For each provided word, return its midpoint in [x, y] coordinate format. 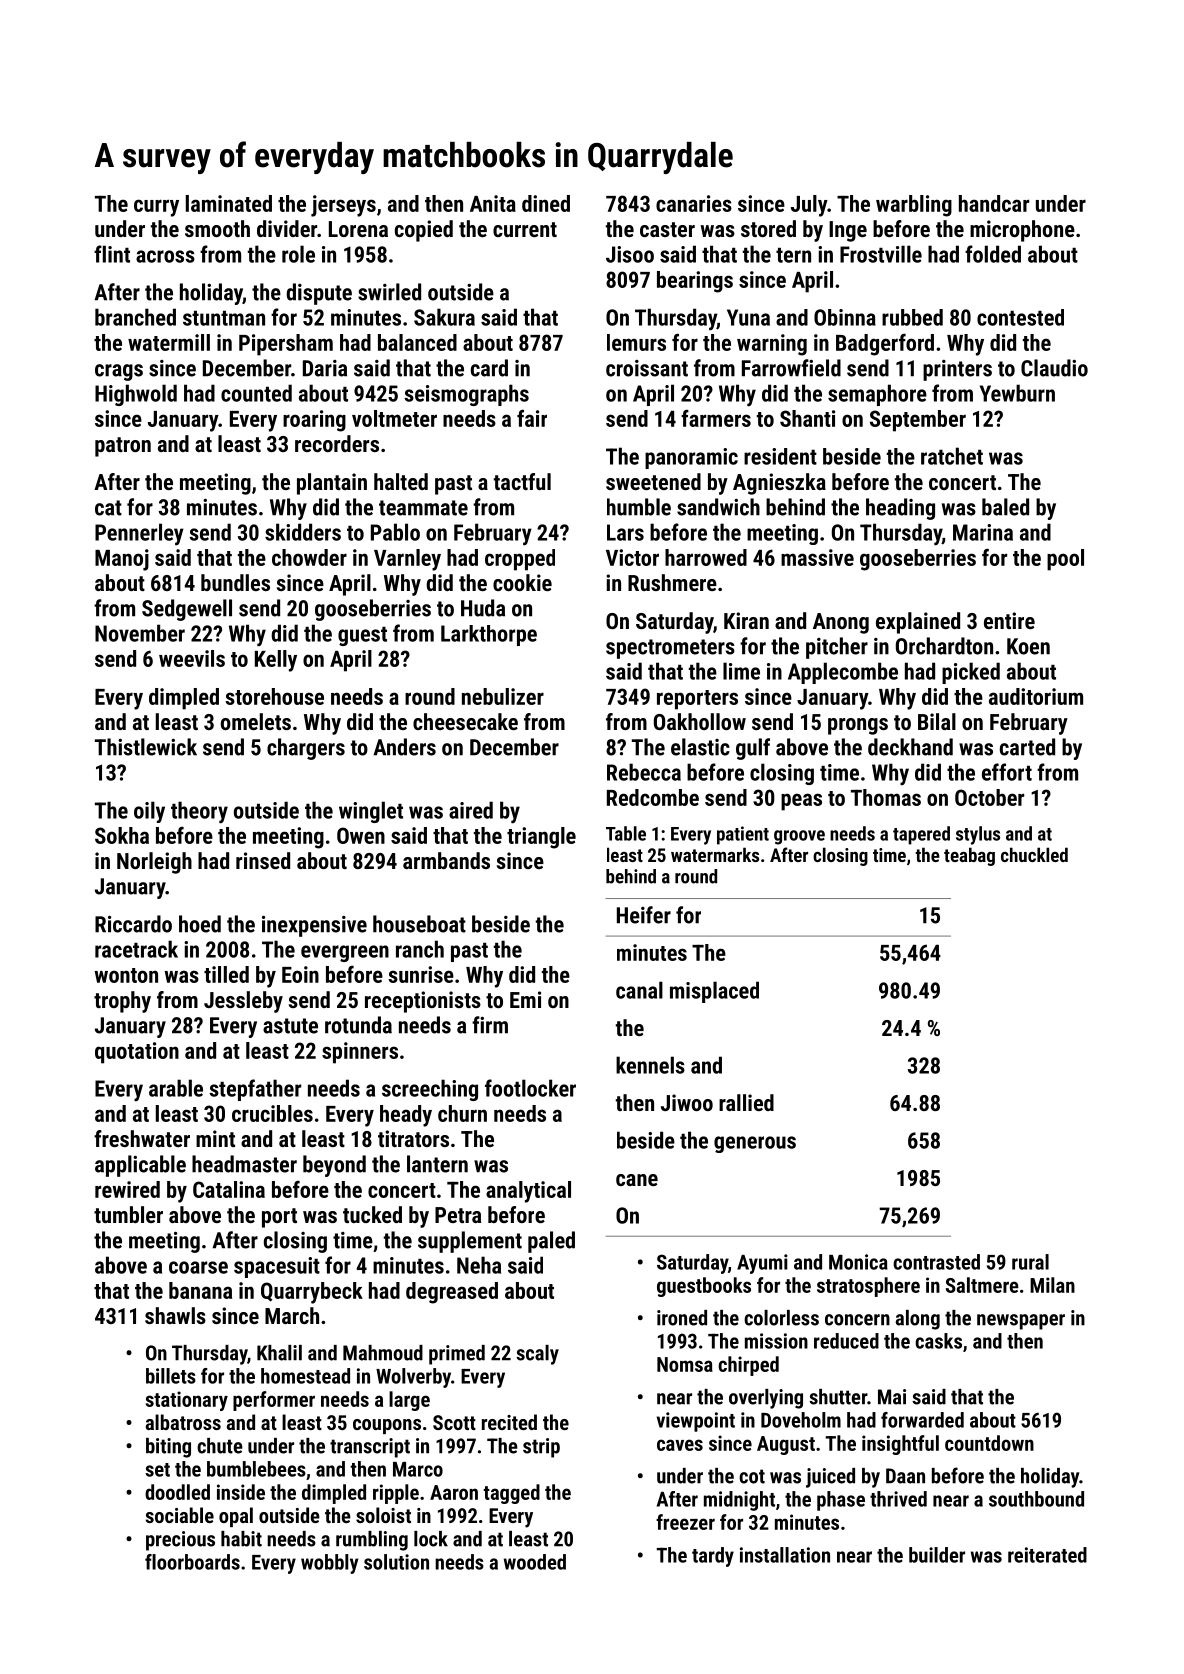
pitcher [837, 648]
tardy [713, 1557]
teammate [423, 508]
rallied [746, 1102]
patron [123, 447]
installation [785, 1555]
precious [180, 1541]
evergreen [345, 953]
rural [1030, 1262]
